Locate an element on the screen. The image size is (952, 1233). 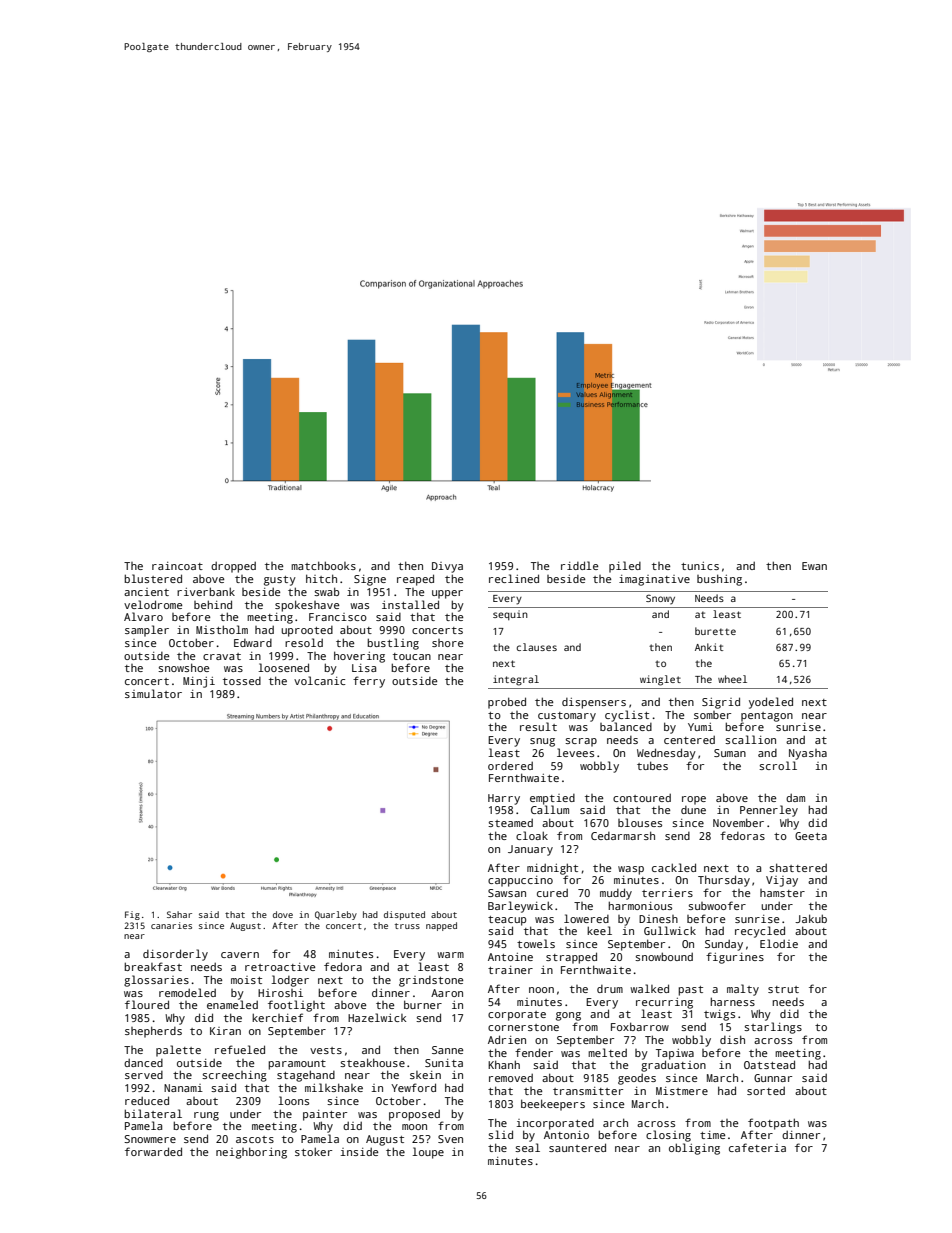
yodeled is located at coordinates (771, 703).
